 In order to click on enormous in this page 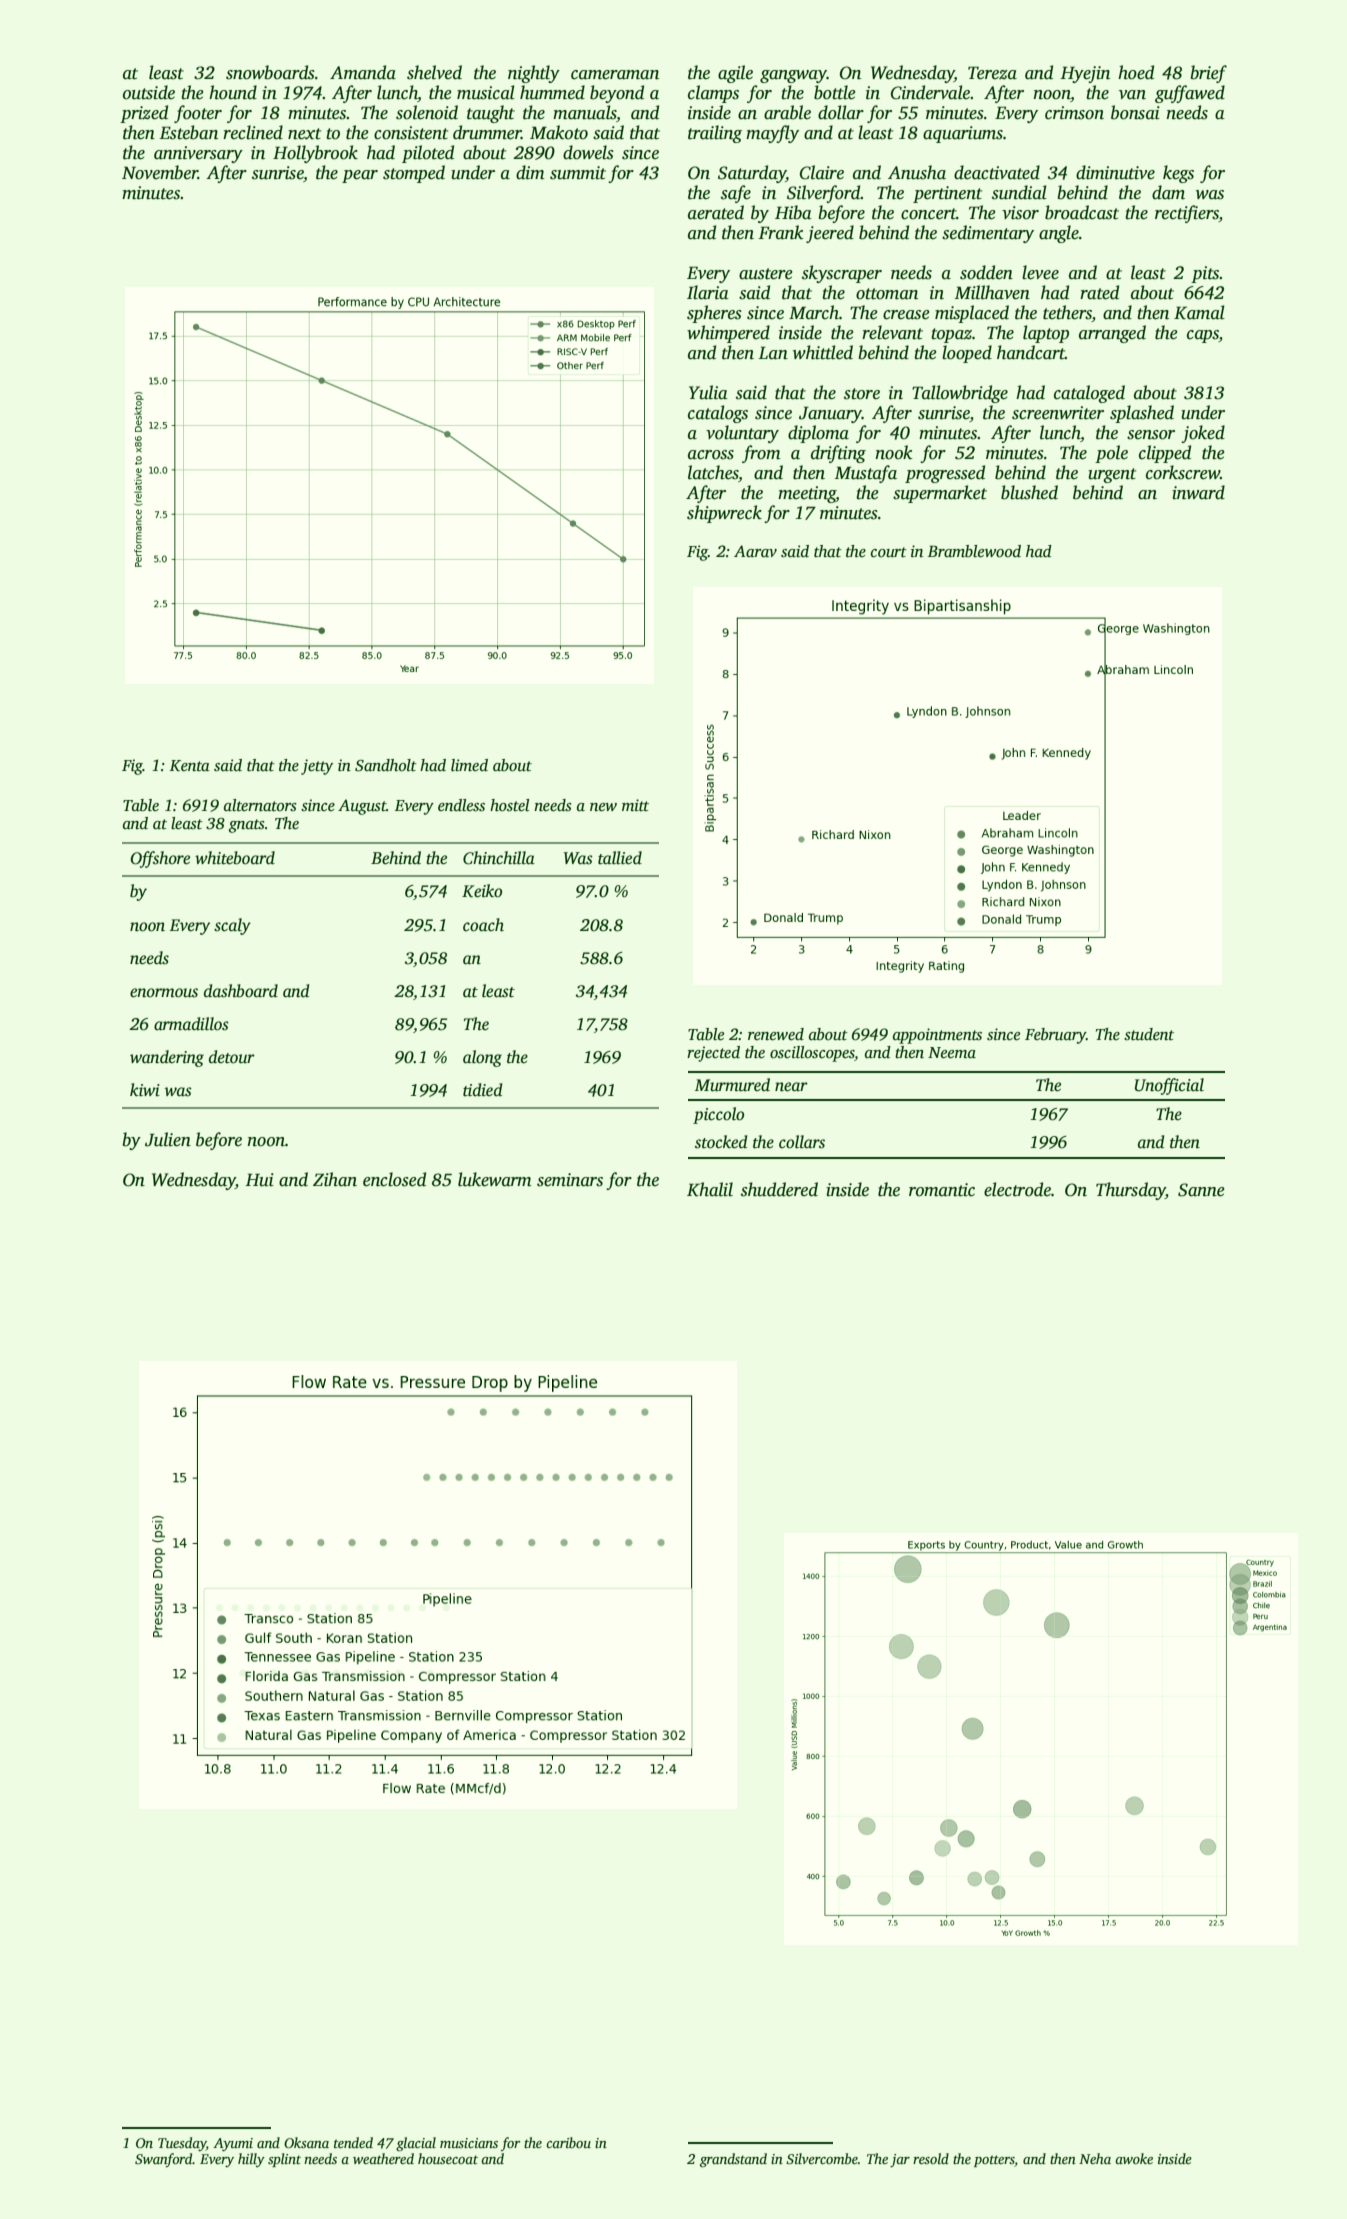, I will do `click(164, 993)`.
